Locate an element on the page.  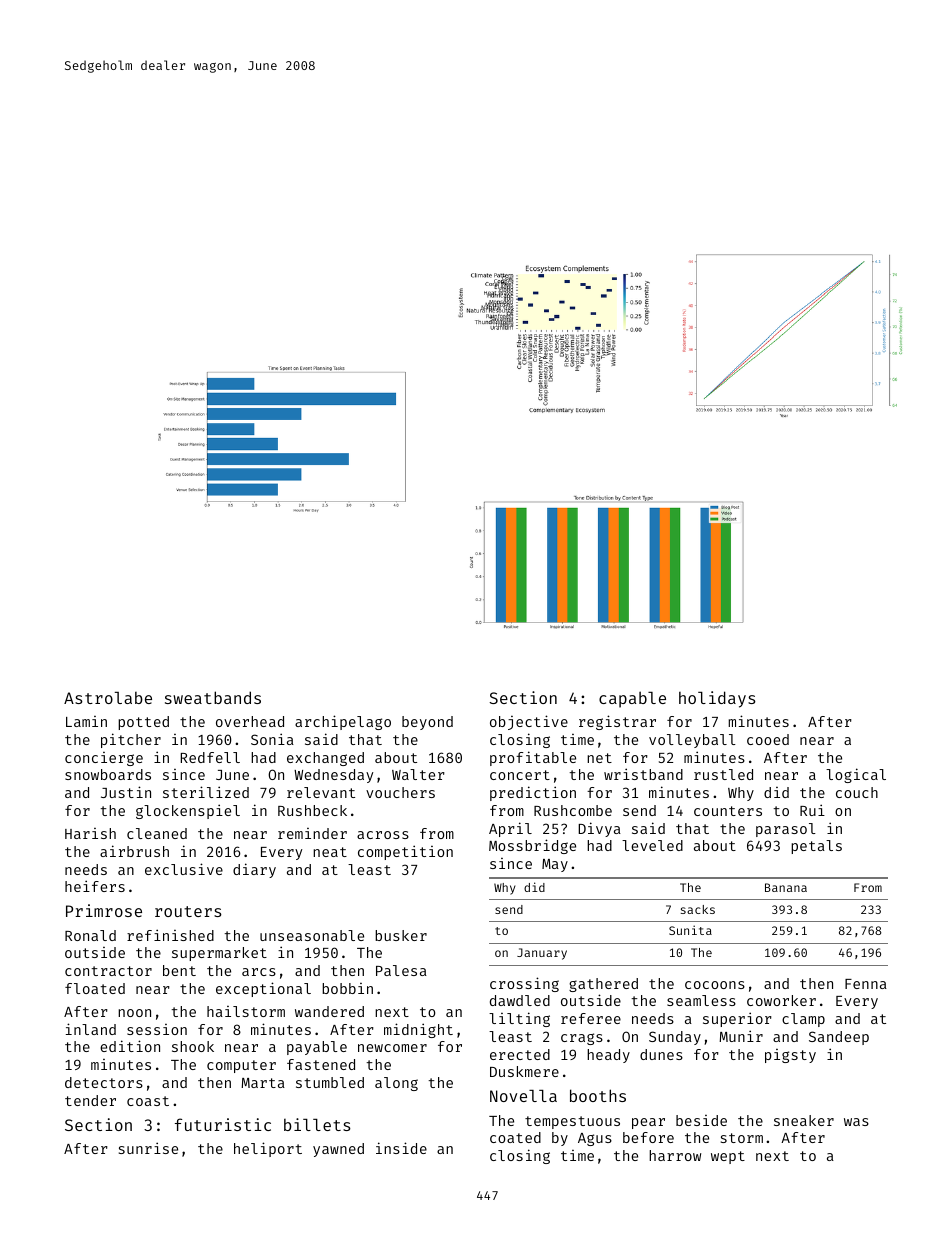
archipelago is located at coordinates (343, 722).
